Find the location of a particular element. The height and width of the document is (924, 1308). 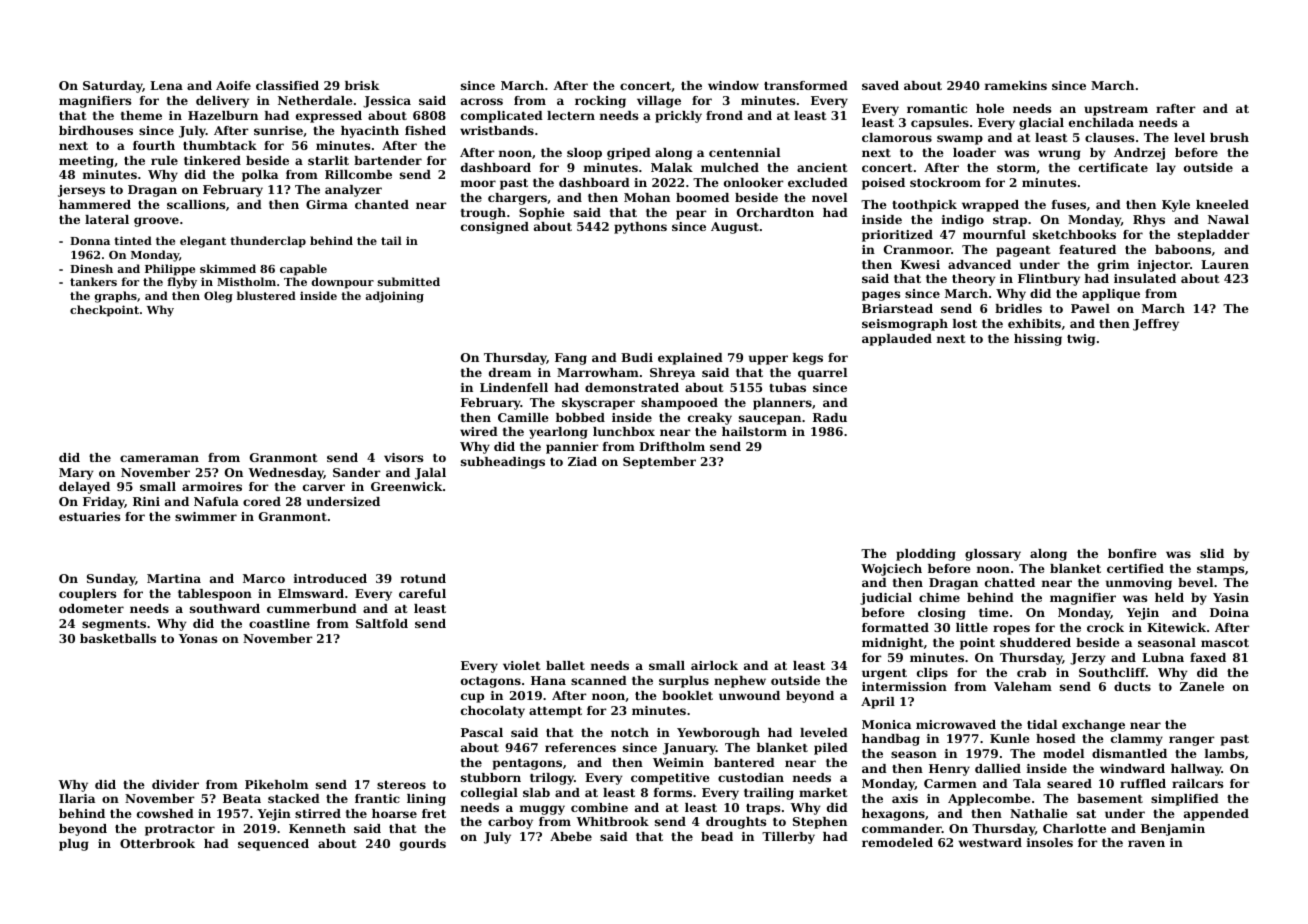

Oleg is located at coordinates (218, 297).
